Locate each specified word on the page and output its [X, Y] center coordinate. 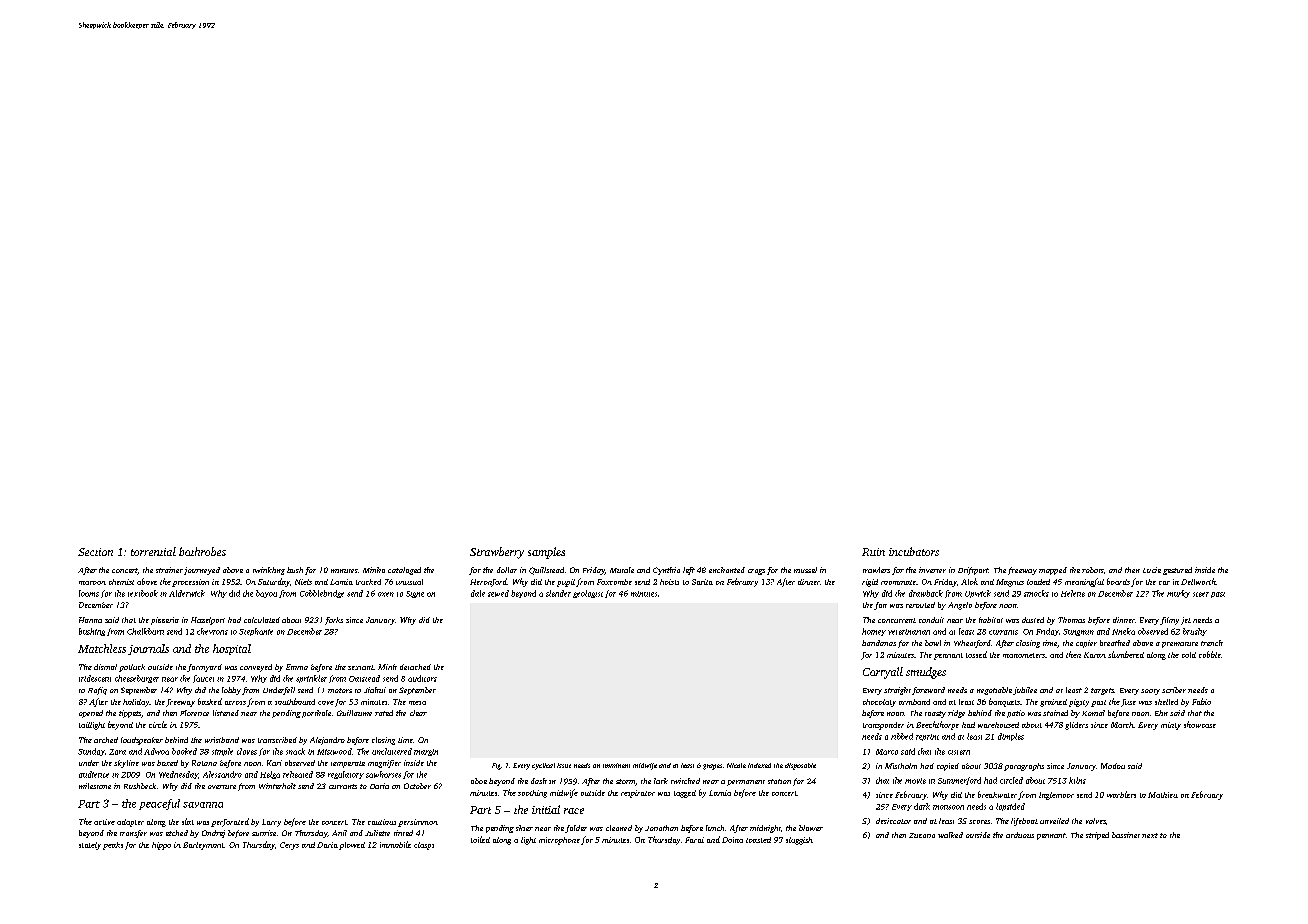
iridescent [95, 678]
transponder [883, 726]
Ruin [873, 552]
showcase [1200, 724]
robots [1093, 570]
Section [95, 552]
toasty [935, 714]
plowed [352, 846]
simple [222, 752]
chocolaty [879, 703]
